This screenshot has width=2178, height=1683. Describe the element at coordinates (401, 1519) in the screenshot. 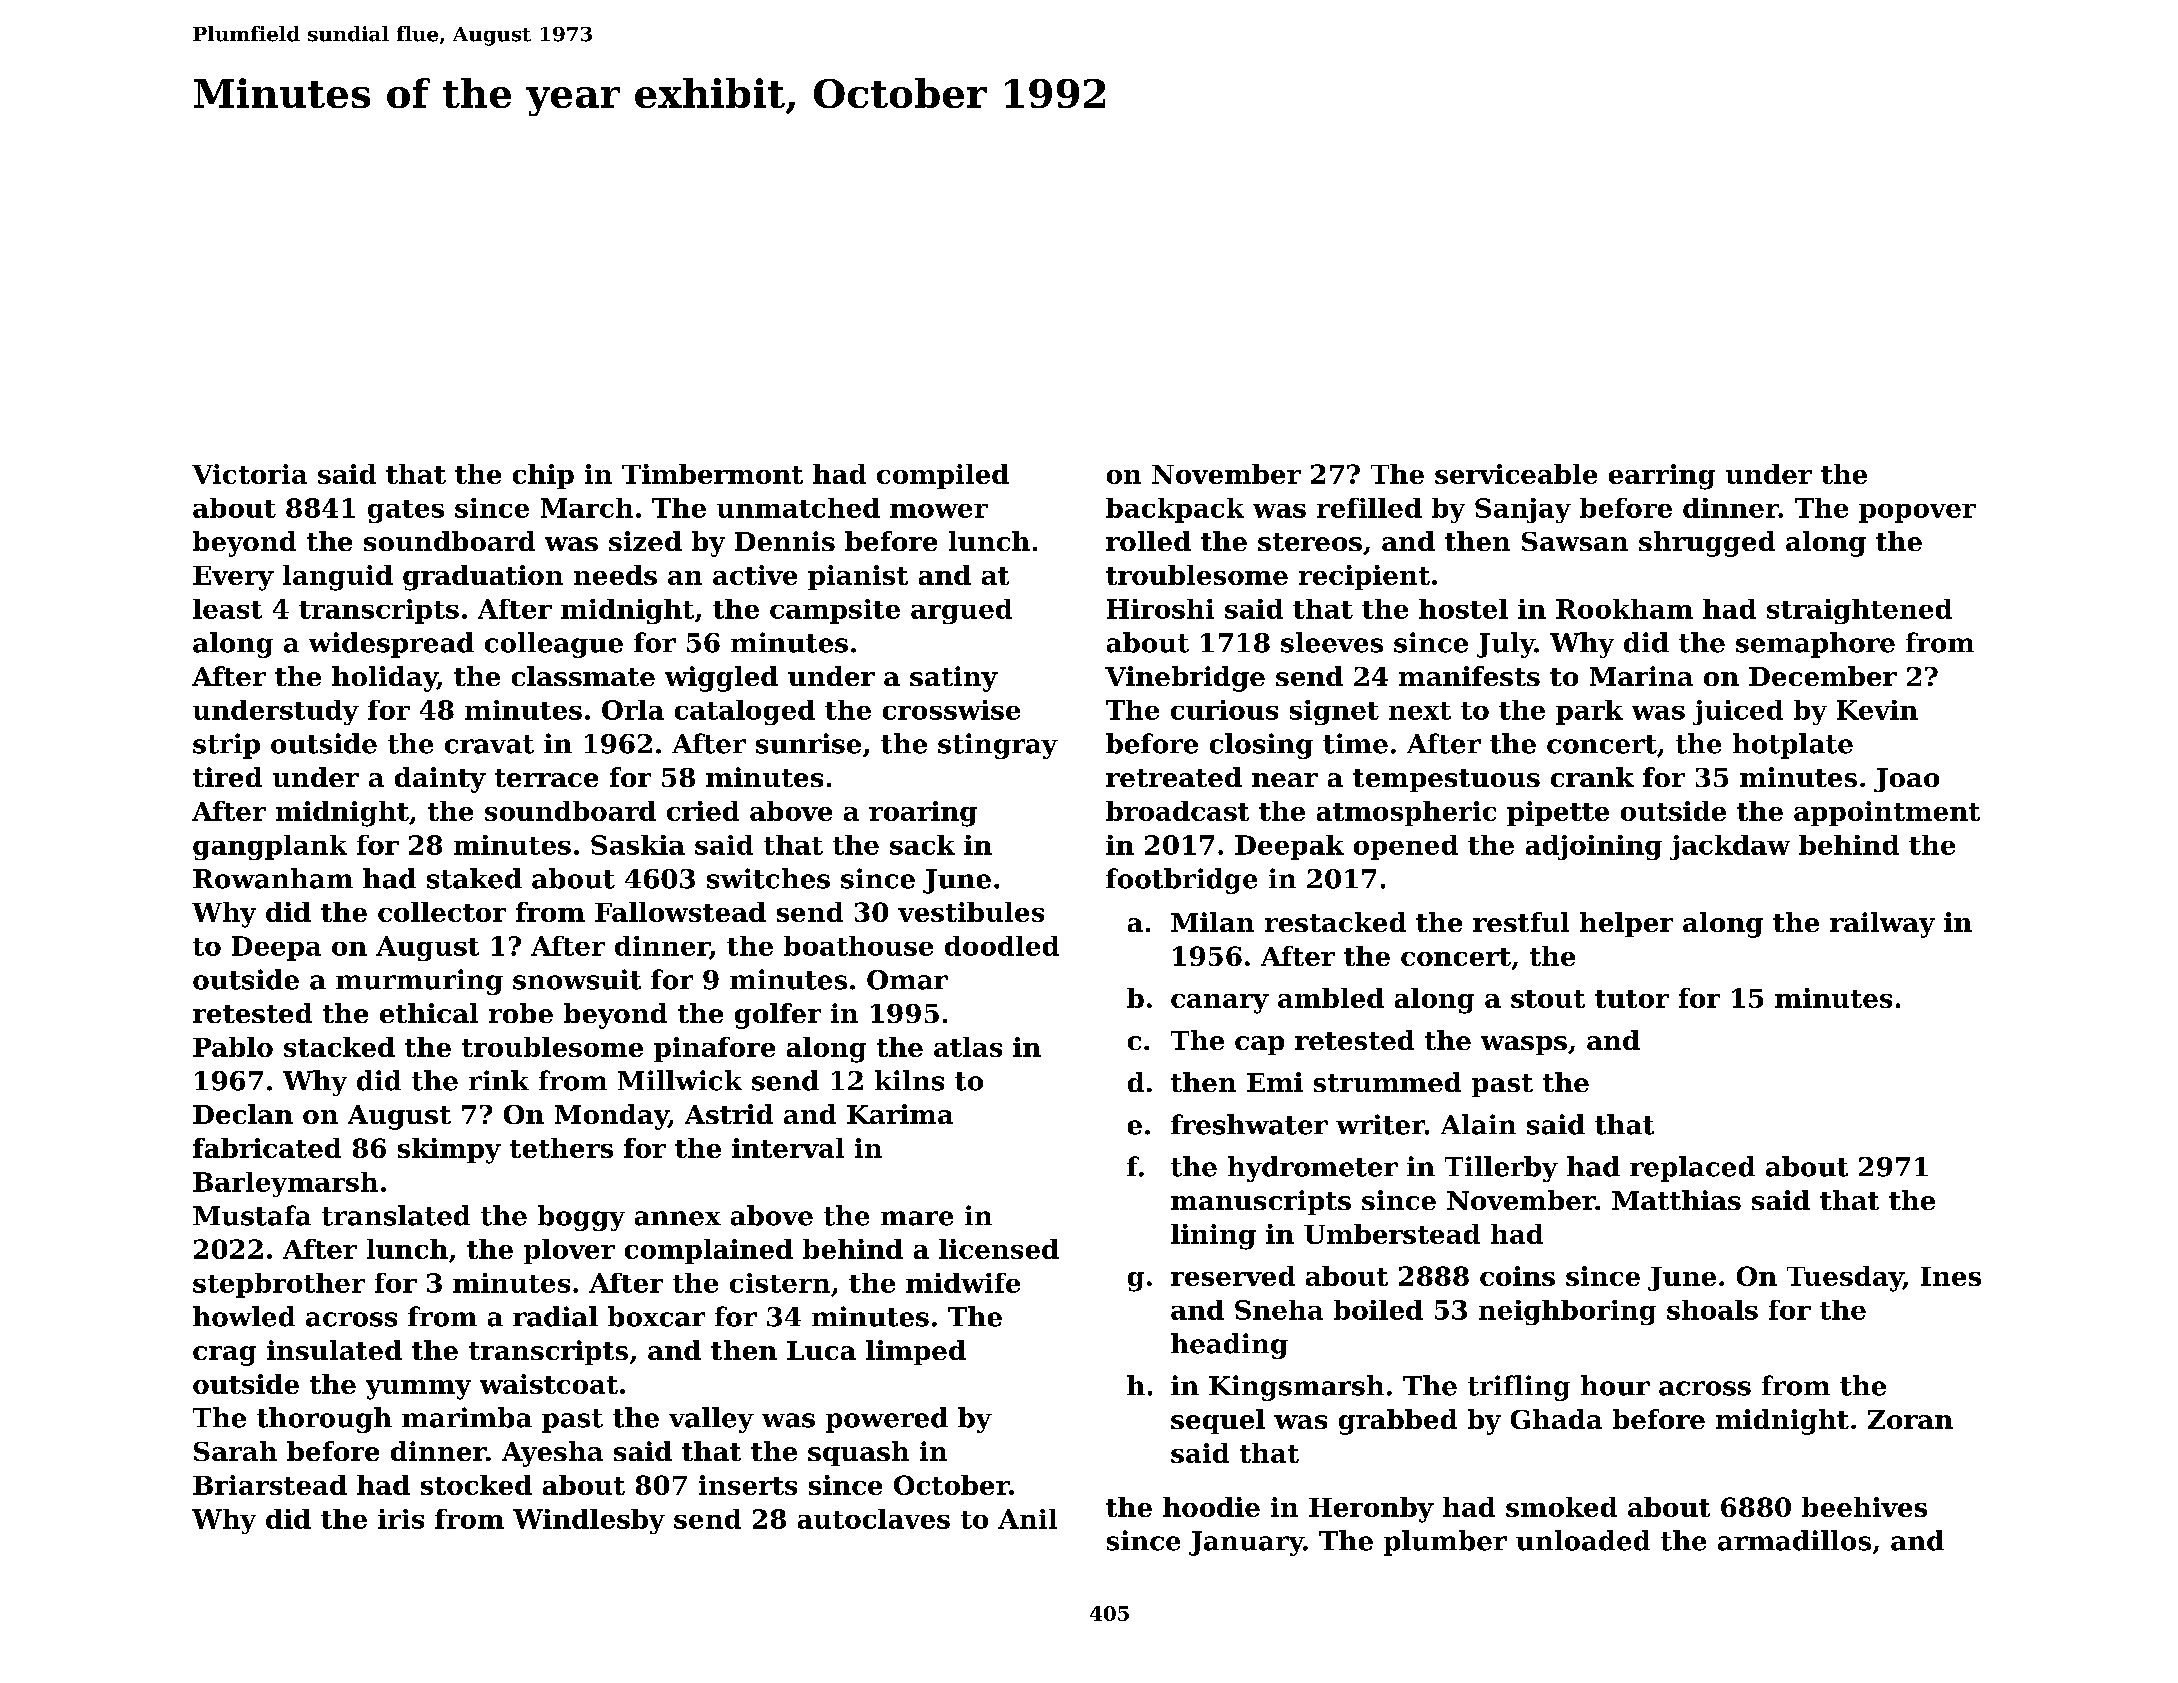

I see `iris` at that location.
